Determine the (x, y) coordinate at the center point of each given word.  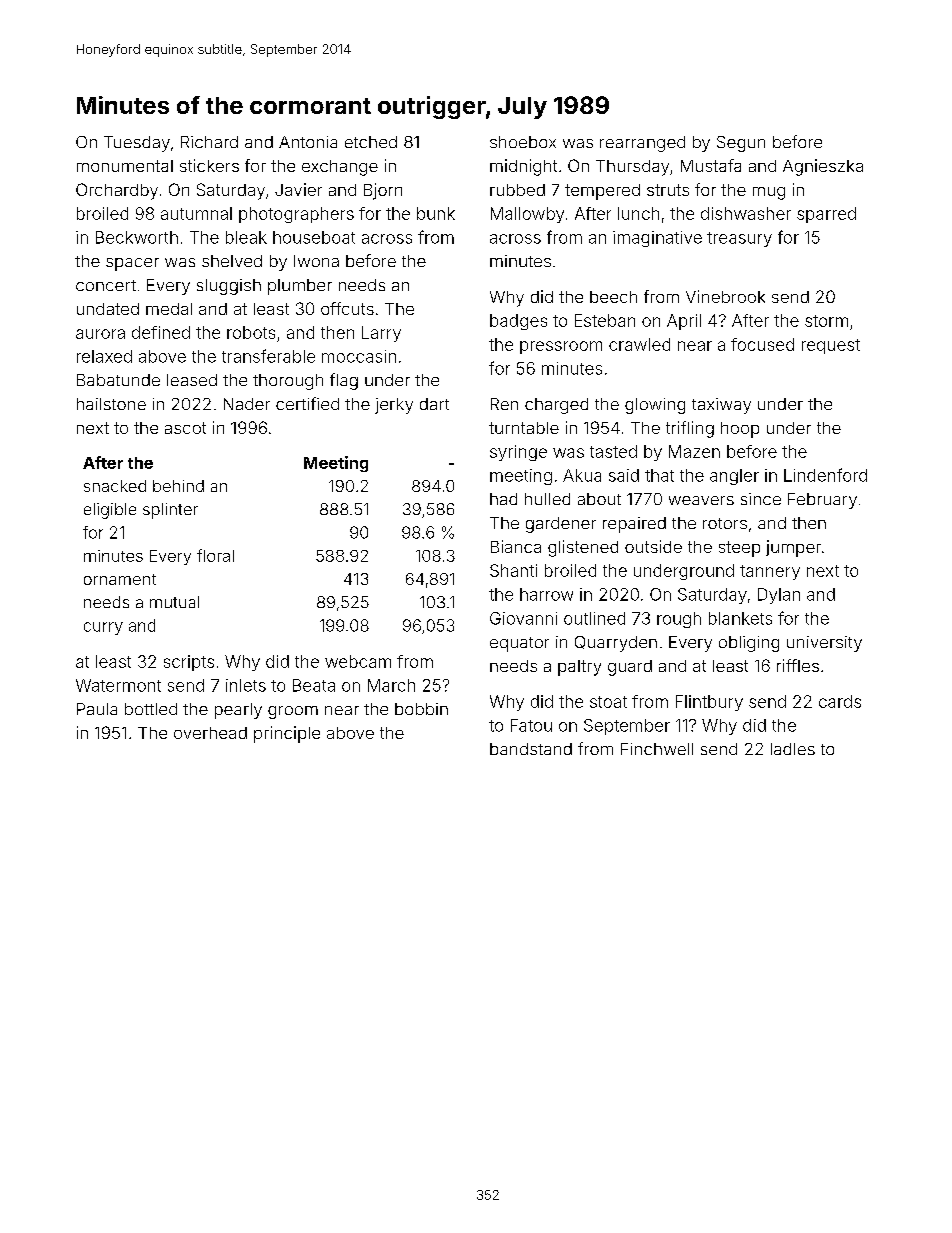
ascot (185, 428)
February (822, 501)
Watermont (118, 685)
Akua (582, 475)
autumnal (196, 213)
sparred (826, 215)
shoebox (523, 142)
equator (519, 644)
